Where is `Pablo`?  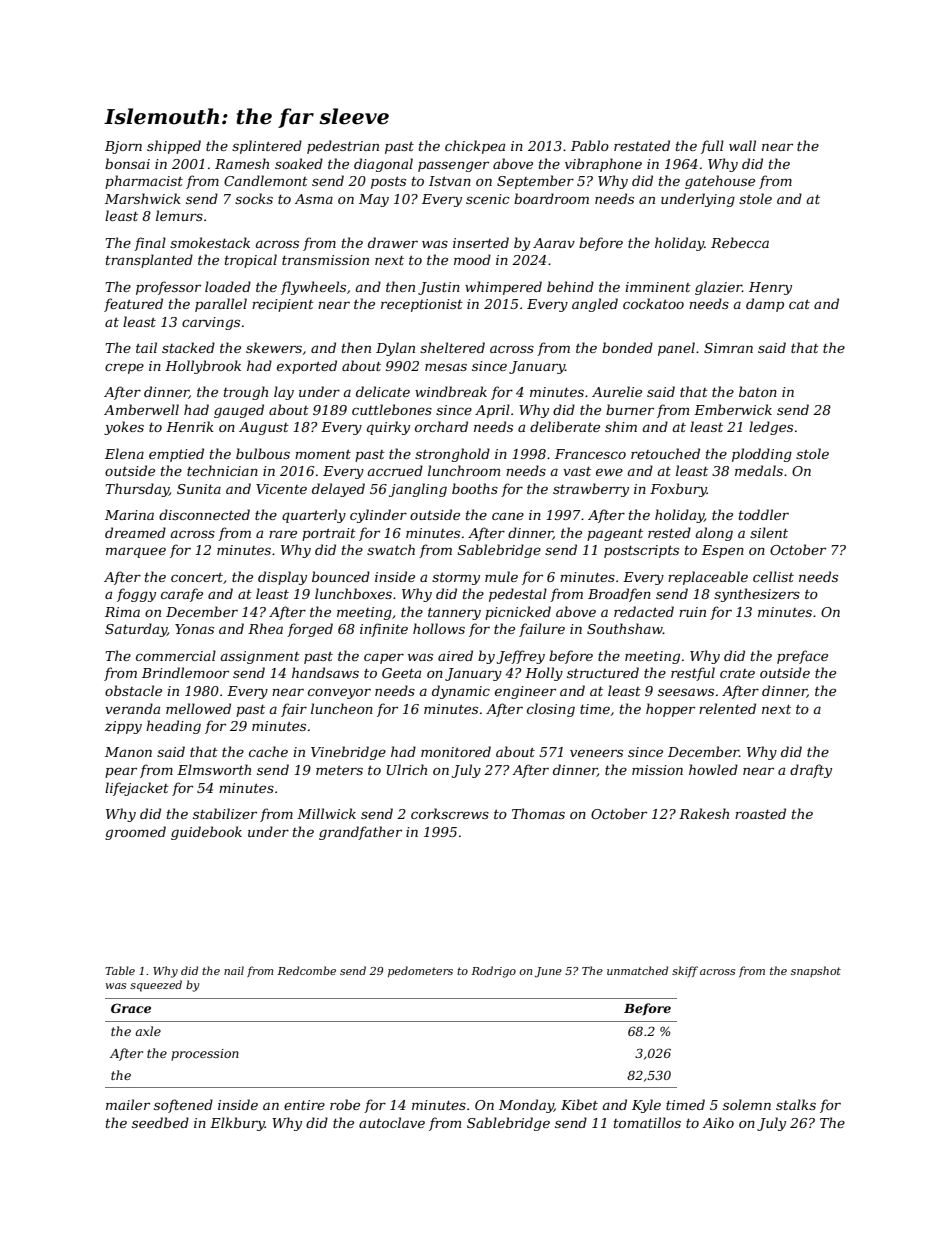 Pablo is located at coordinates (590, 145).
